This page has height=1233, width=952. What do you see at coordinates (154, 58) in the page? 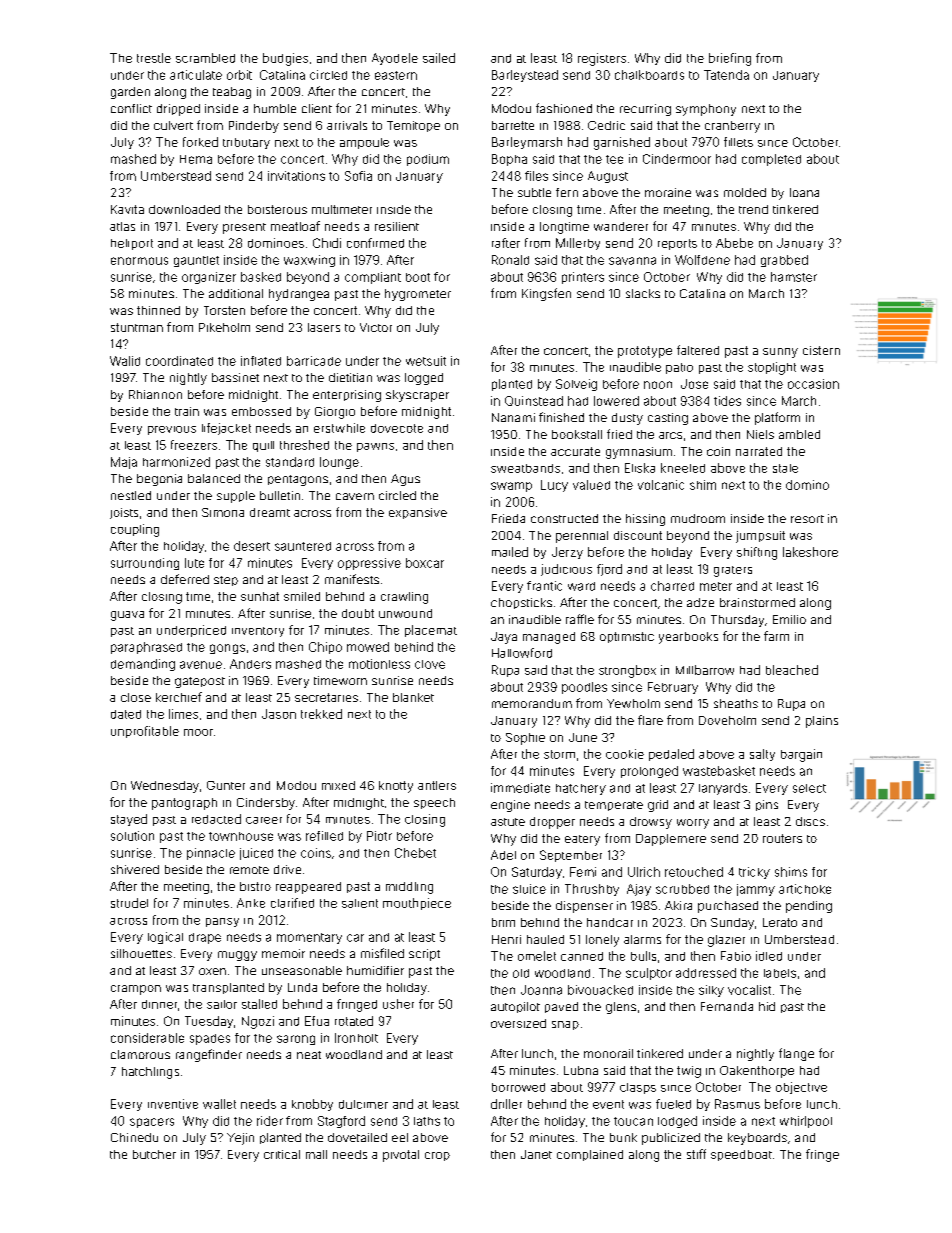
I see `trestle` at bounding box center [154, 58].
